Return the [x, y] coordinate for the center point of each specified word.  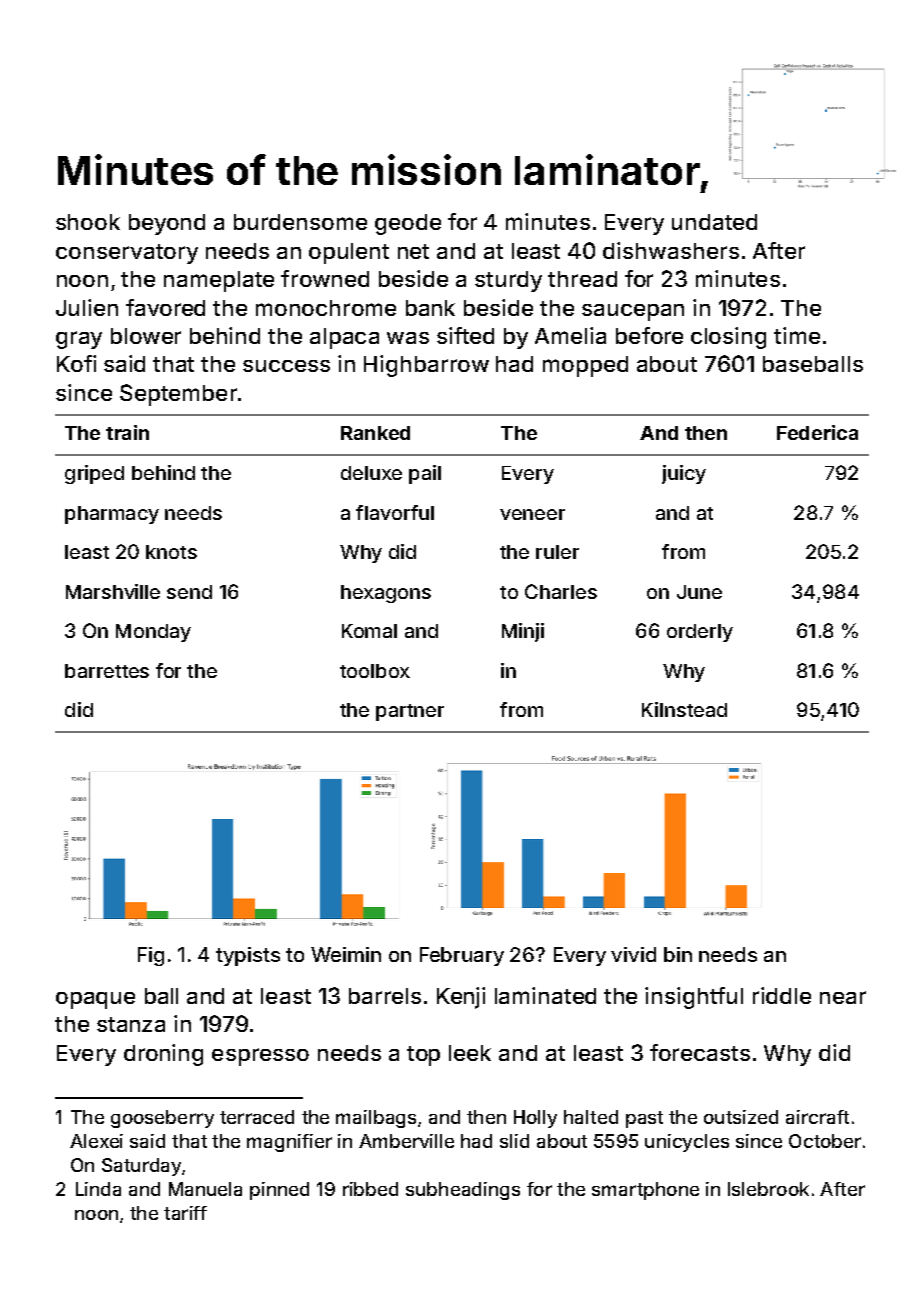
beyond [167, 224]
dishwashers [671, 250]
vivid [633, 954]
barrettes [107, 671]
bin [678, 954]
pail [425, 474]
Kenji [461, 998]
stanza [131, 1024]
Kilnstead [684, 709]
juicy [684, 474]
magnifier [289, 1143]
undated [714, 222]
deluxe [371, 473]
